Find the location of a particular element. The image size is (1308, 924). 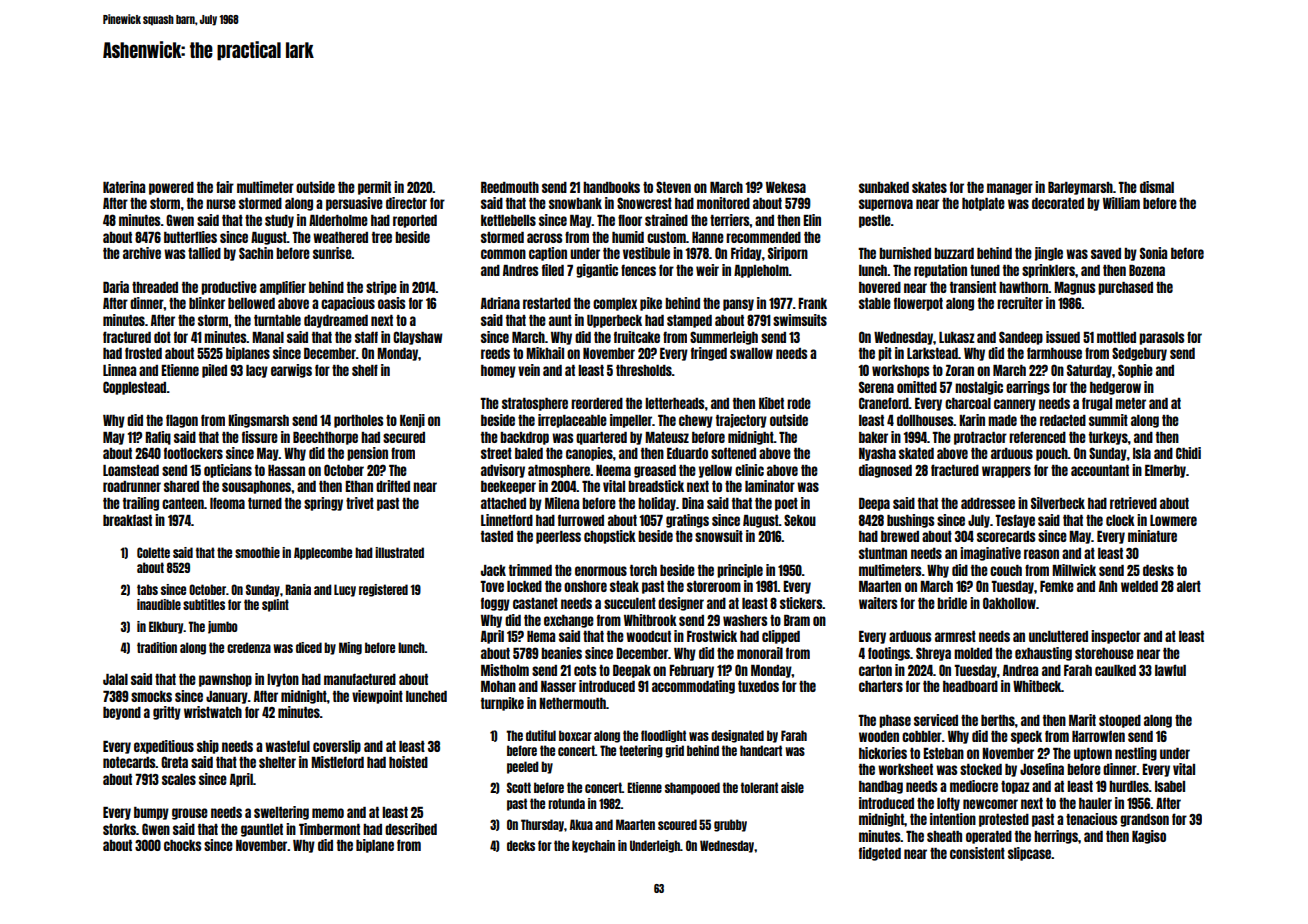

permit is located at coordinates (374, 188).
